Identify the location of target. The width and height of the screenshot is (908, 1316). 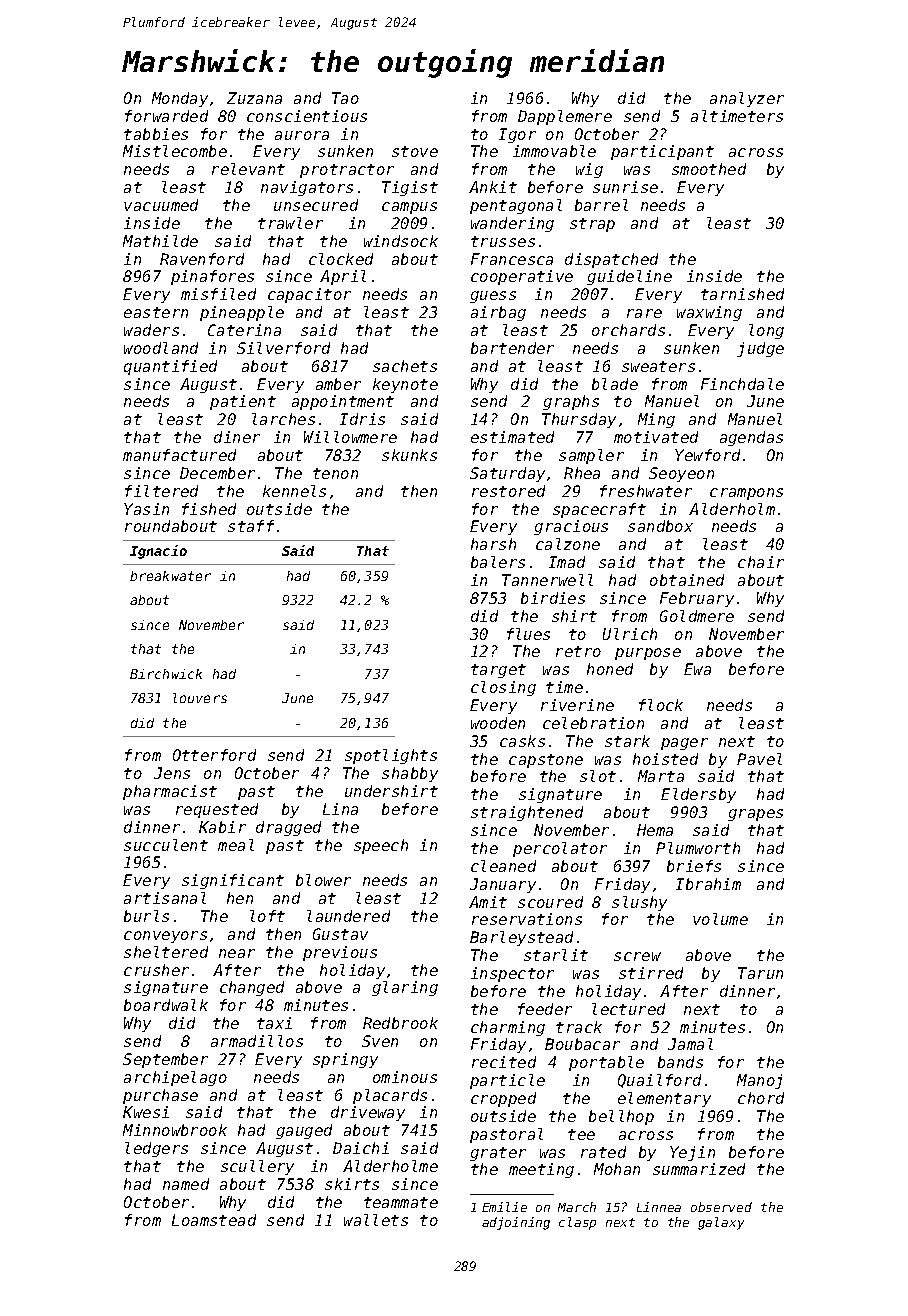
(498, 671).
